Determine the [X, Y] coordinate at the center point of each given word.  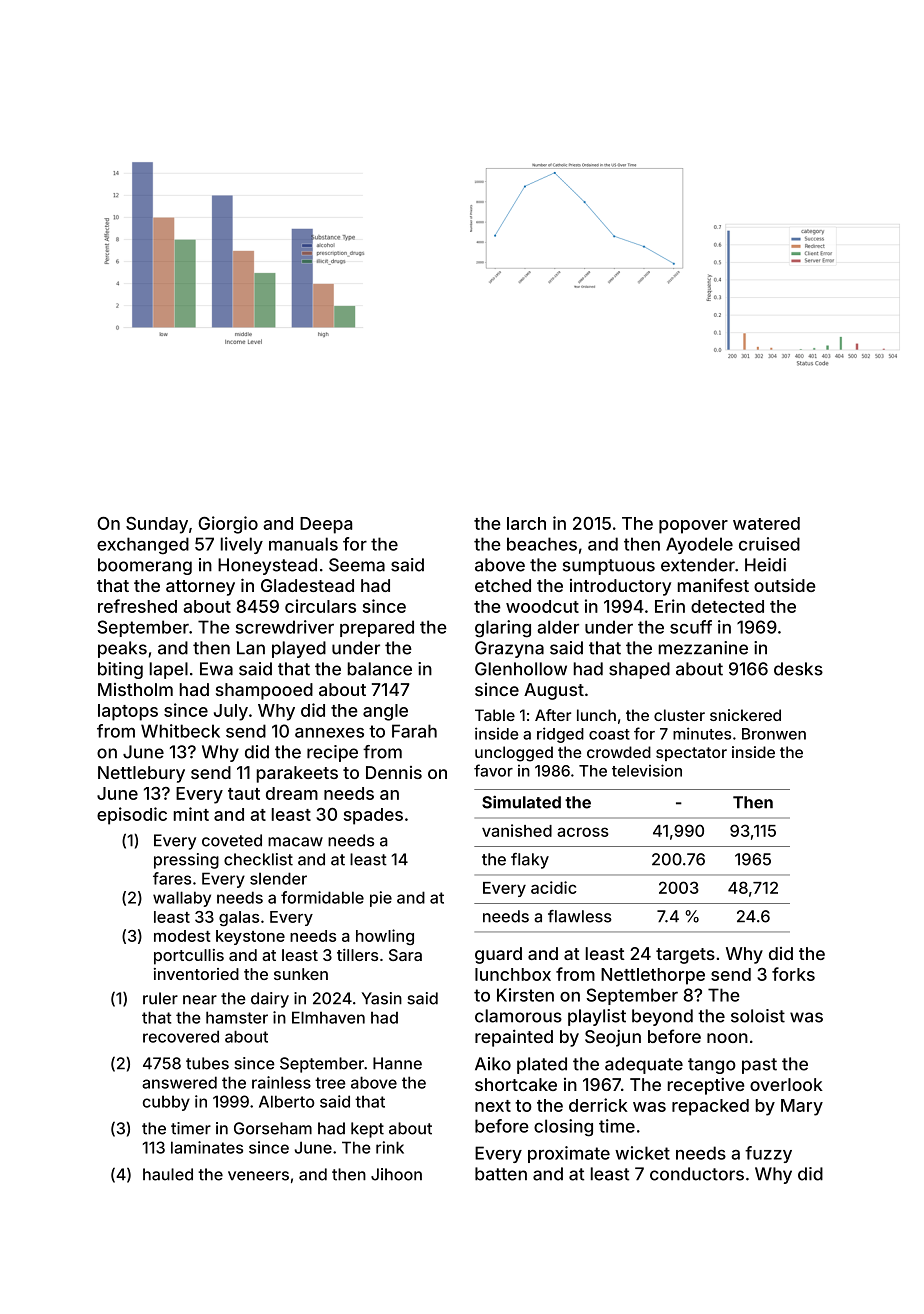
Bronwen [774, 734]
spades [373, 816]
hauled [168, 1174]
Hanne [397, 1063]
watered [766, 523]
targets [685, 956]
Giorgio [228, 525]
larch [526, 523]
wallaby [182, 899]
